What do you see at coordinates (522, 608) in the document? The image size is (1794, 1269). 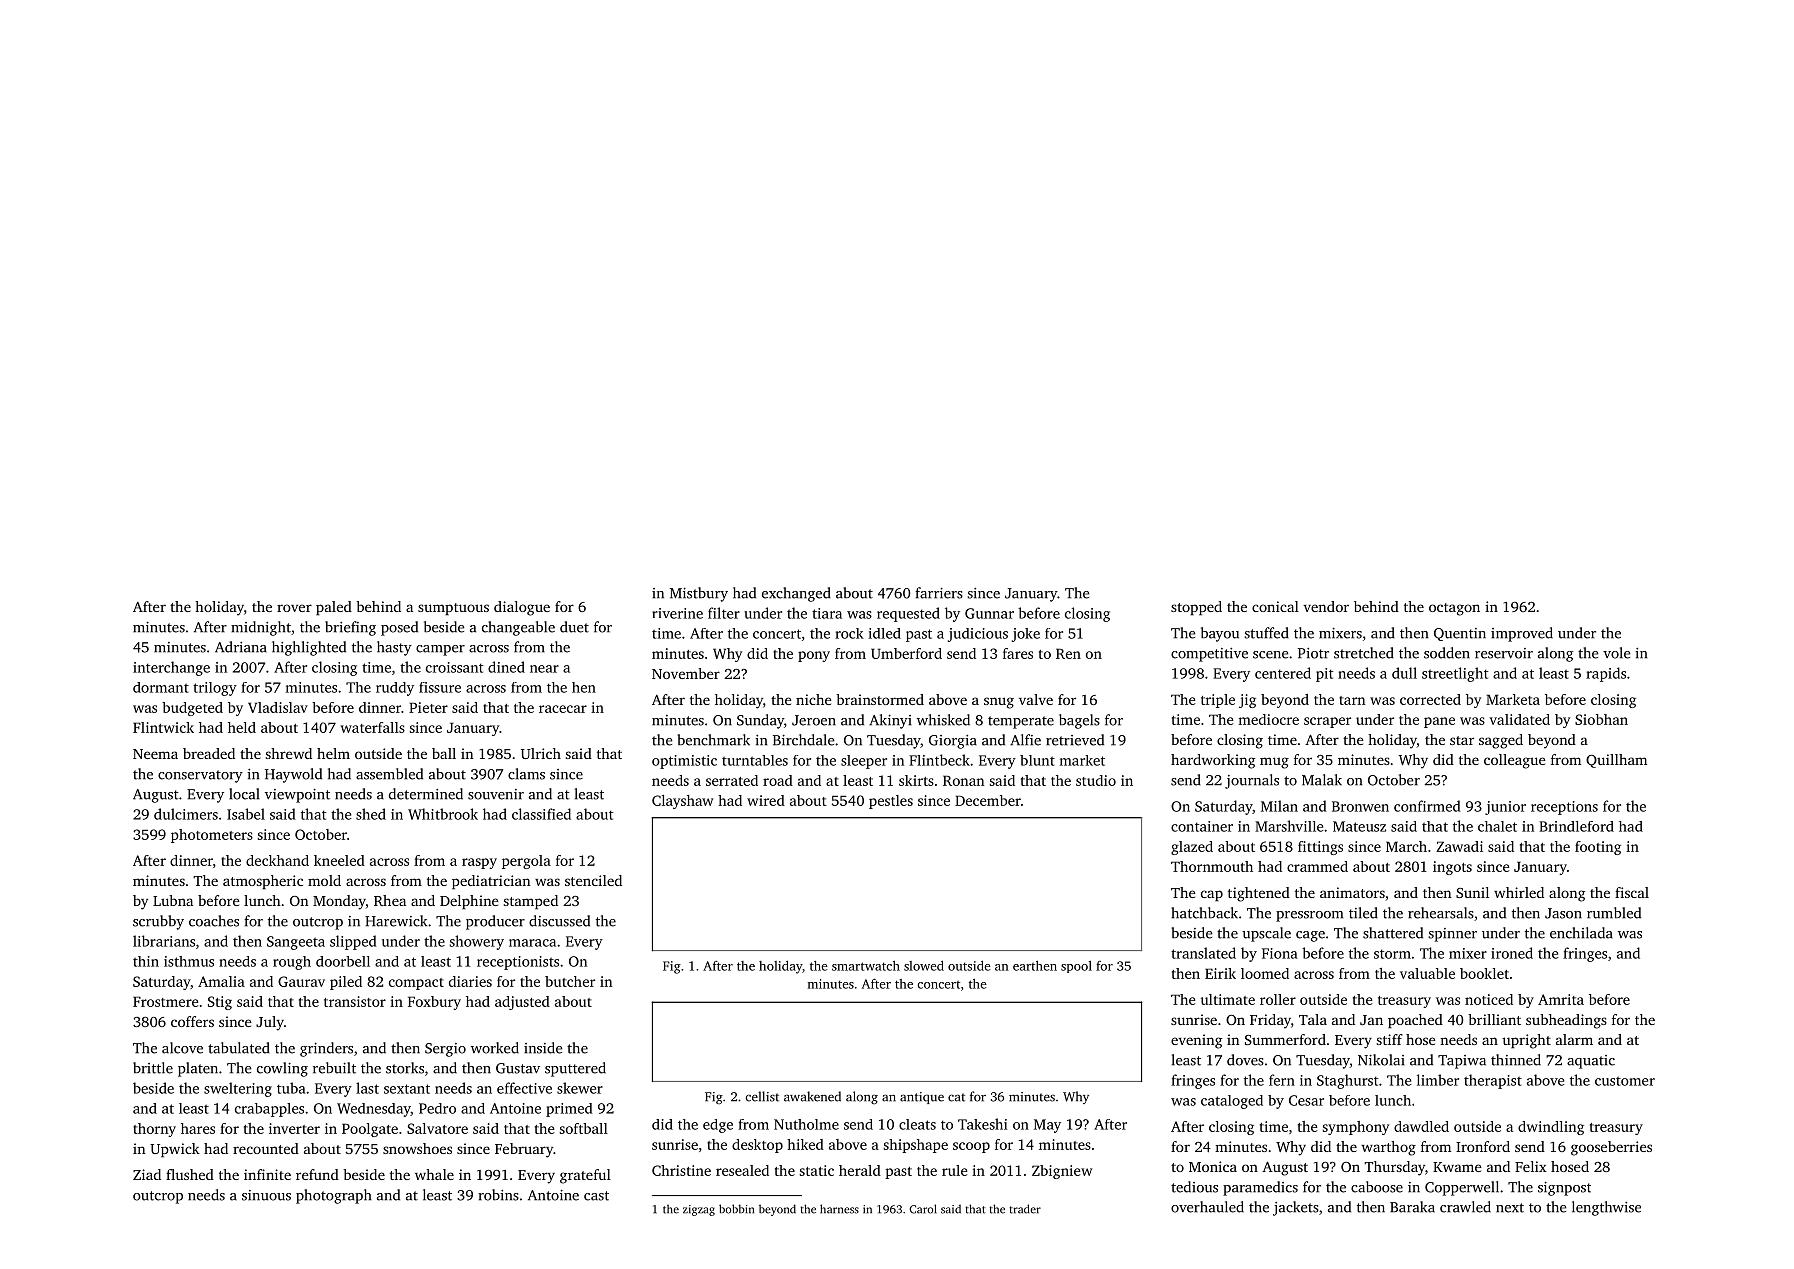 I see `dialogue` at bounding box center [522, 608].
